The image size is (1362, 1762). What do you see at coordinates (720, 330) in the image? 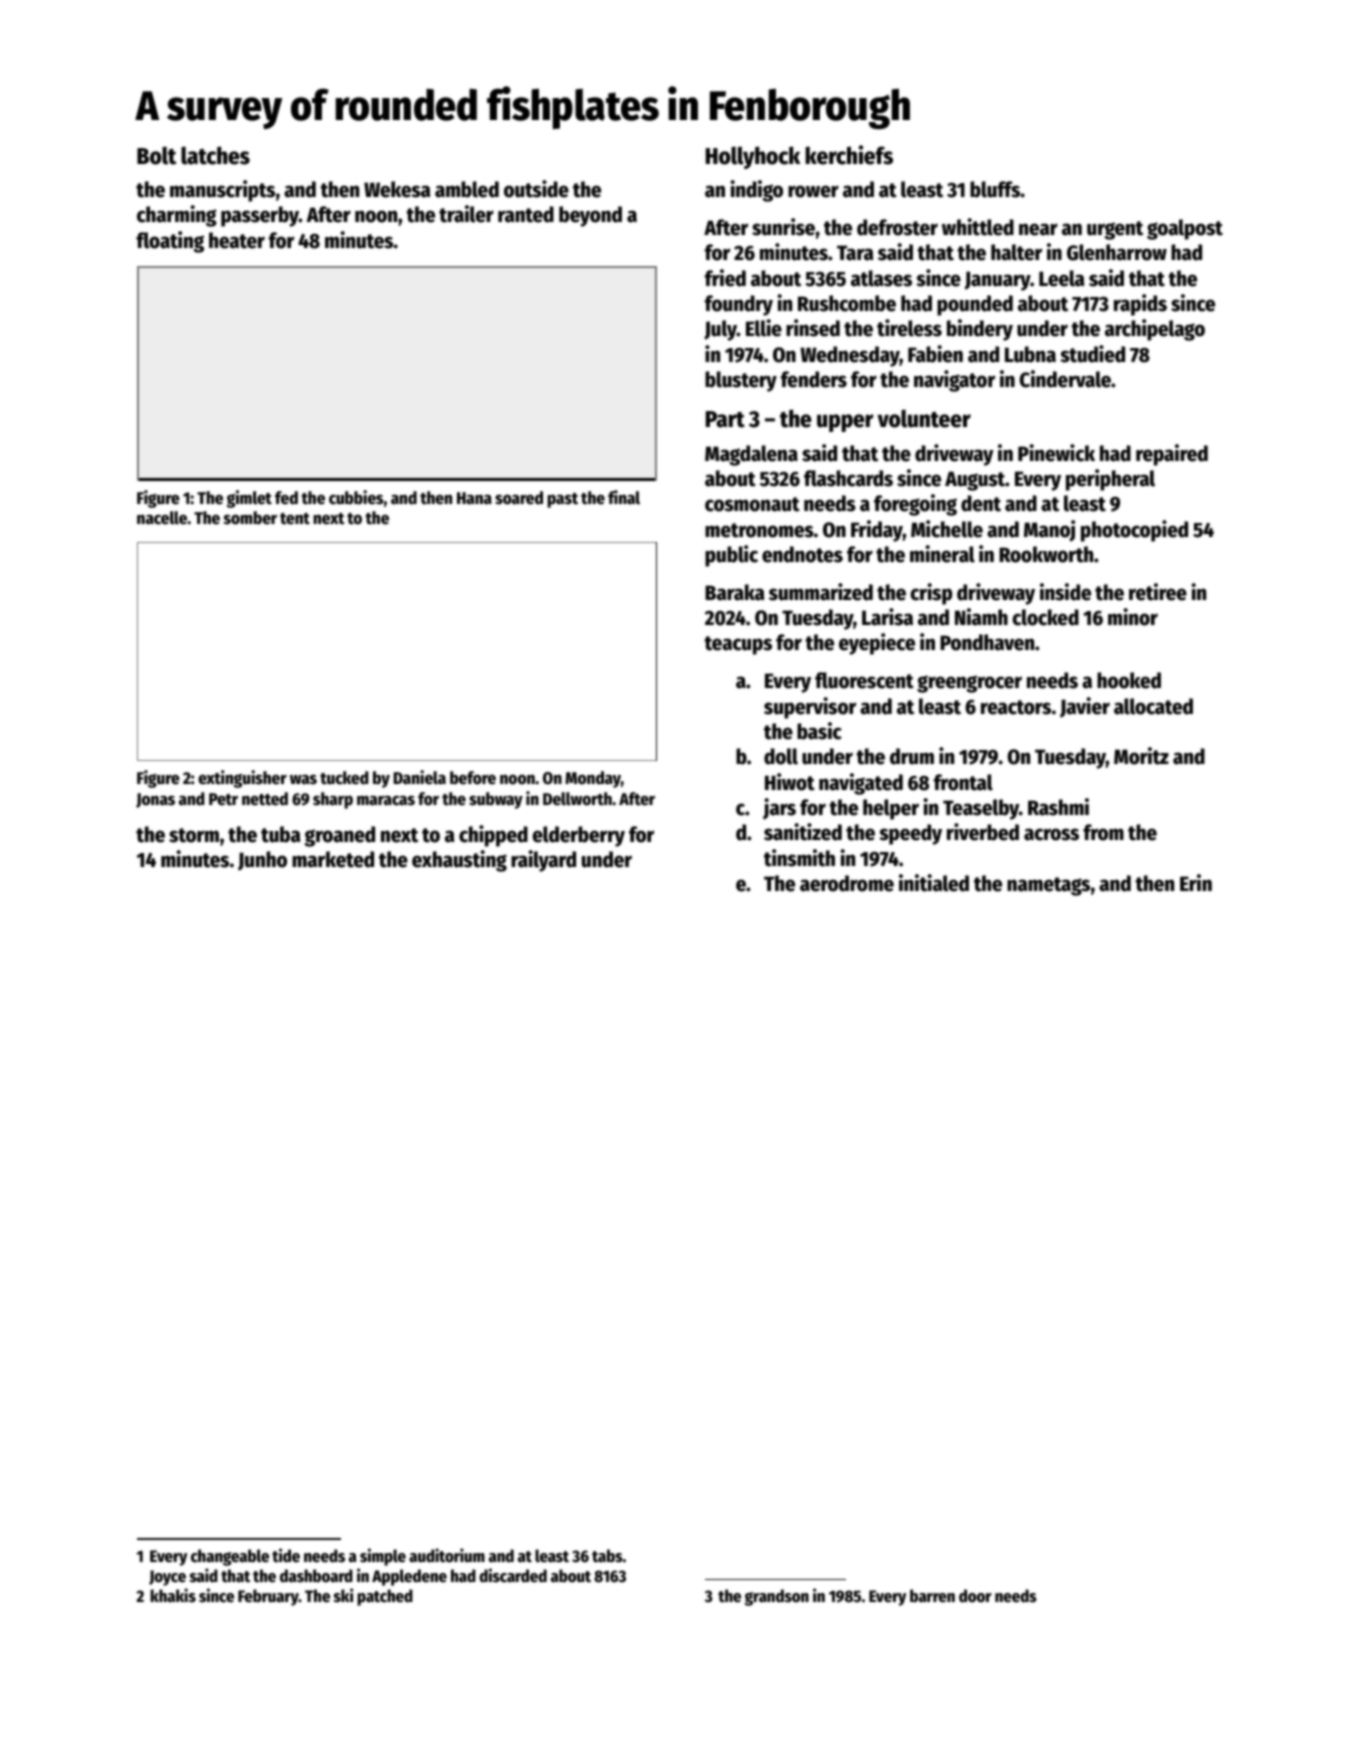
I see `July` at bounding box center [720, 330].
